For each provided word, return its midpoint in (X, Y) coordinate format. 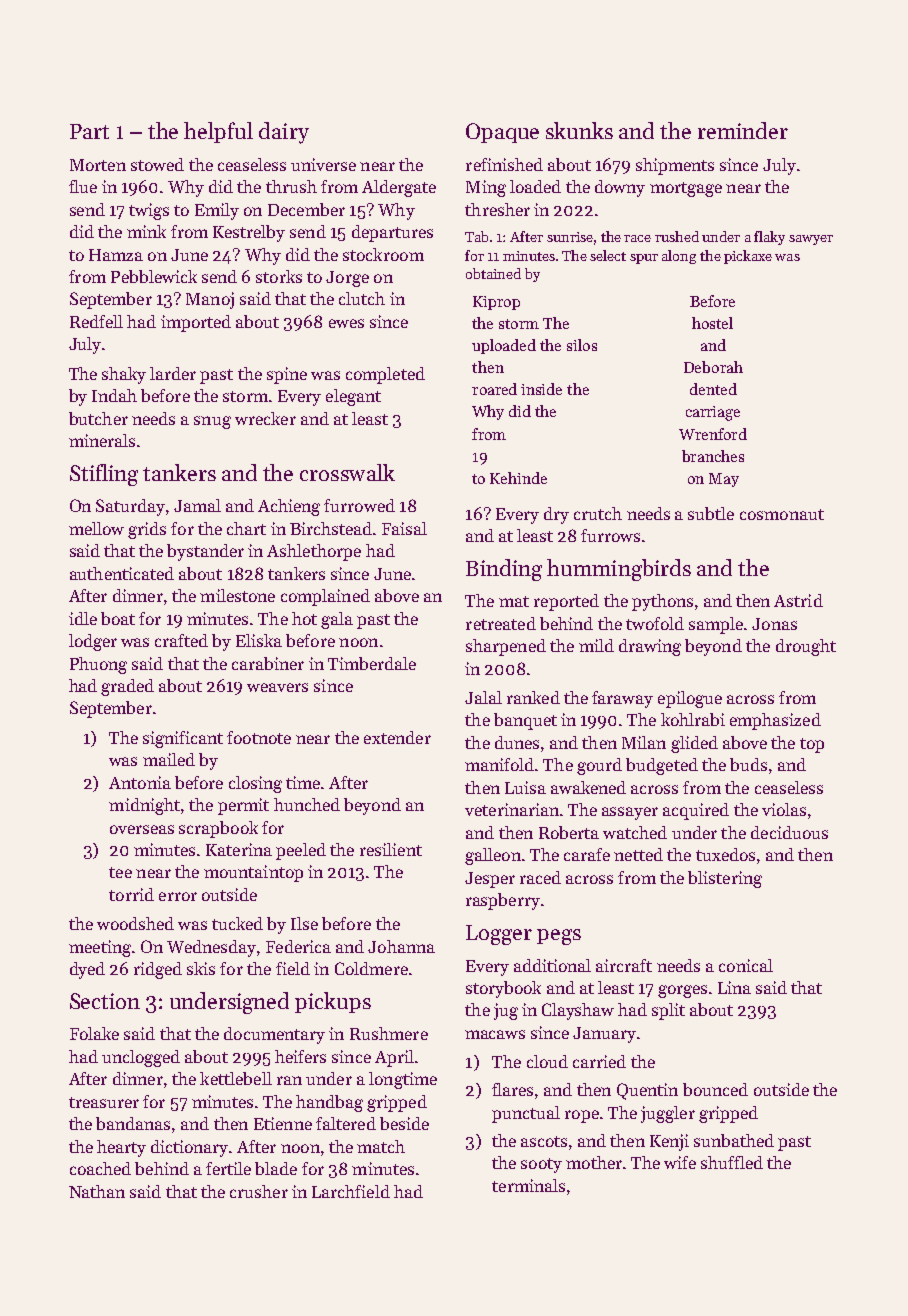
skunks (579, 130)
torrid (131, 894)
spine (287, 375)
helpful (218, 132)
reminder (743, 130)
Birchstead (331, 528)
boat (118, 618)
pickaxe (748, 257)
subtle (711, 513)
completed (385, 375)
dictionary (189, 1148)
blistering (725, 879)
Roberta (569, 832)
